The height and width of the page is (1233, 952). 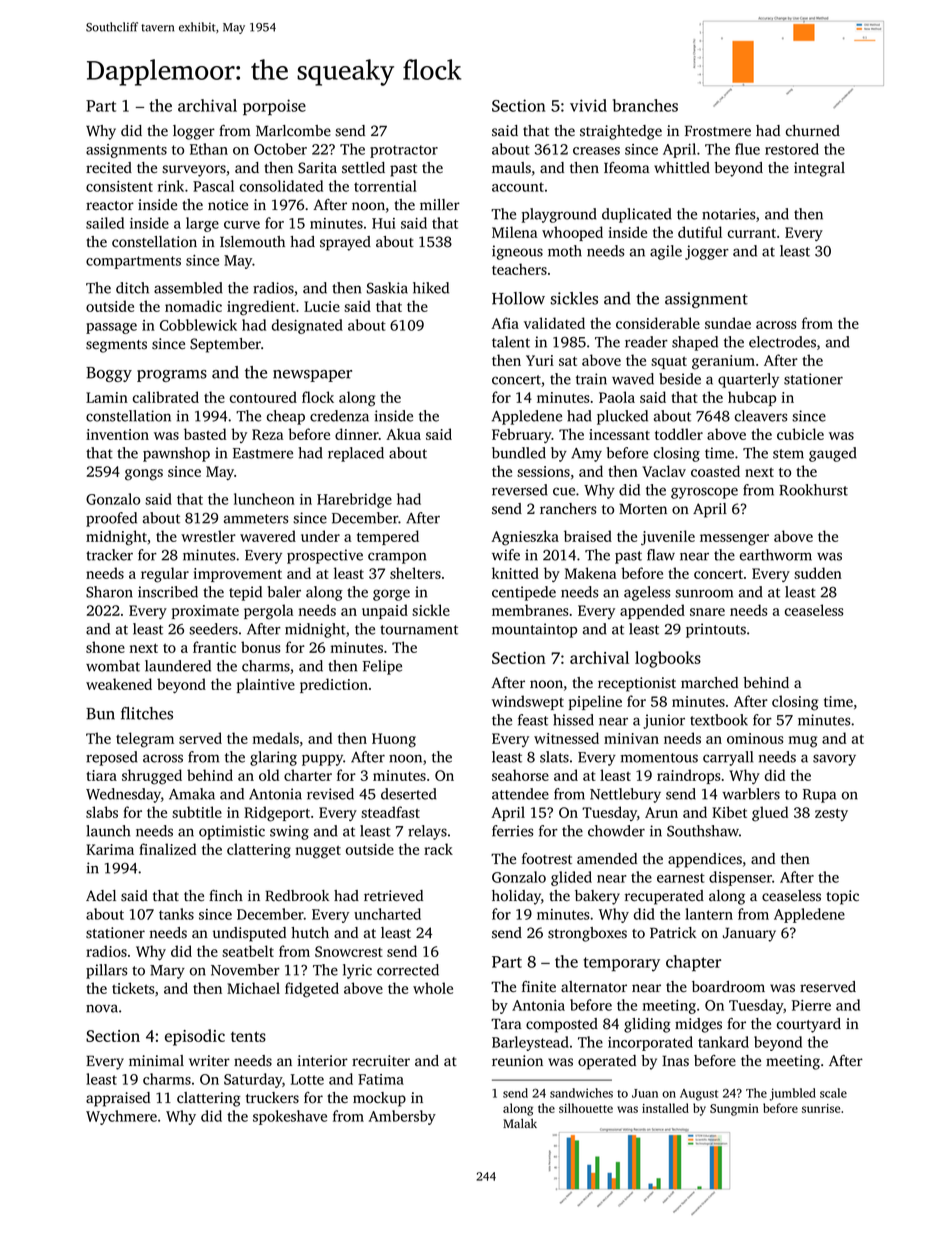 I want to click on vivid, so click(x=588, y=105).
